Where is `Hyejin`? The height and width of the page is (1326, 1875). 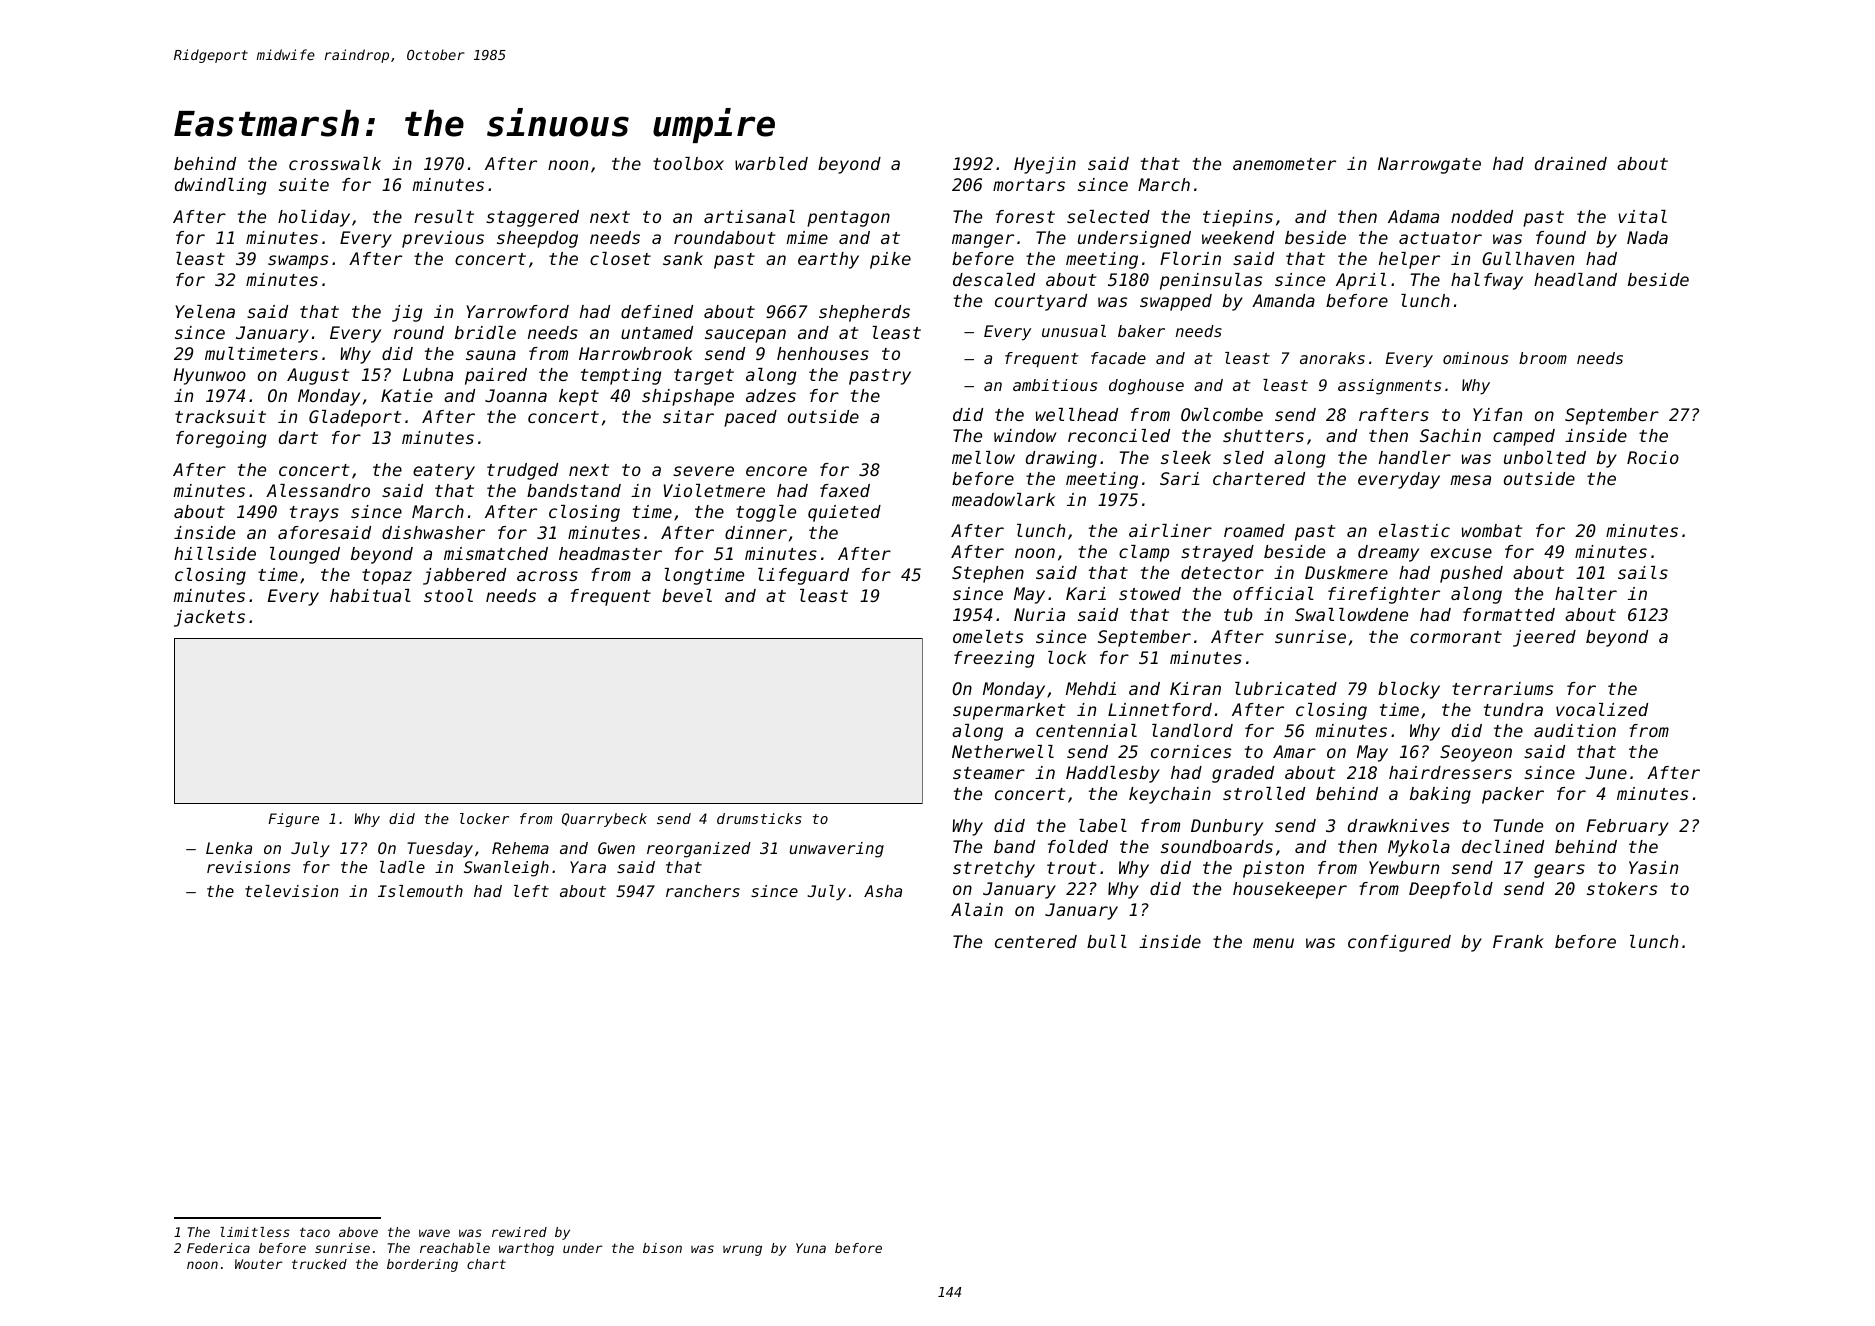
Hyejin is located at coordinates (1045, 165).
